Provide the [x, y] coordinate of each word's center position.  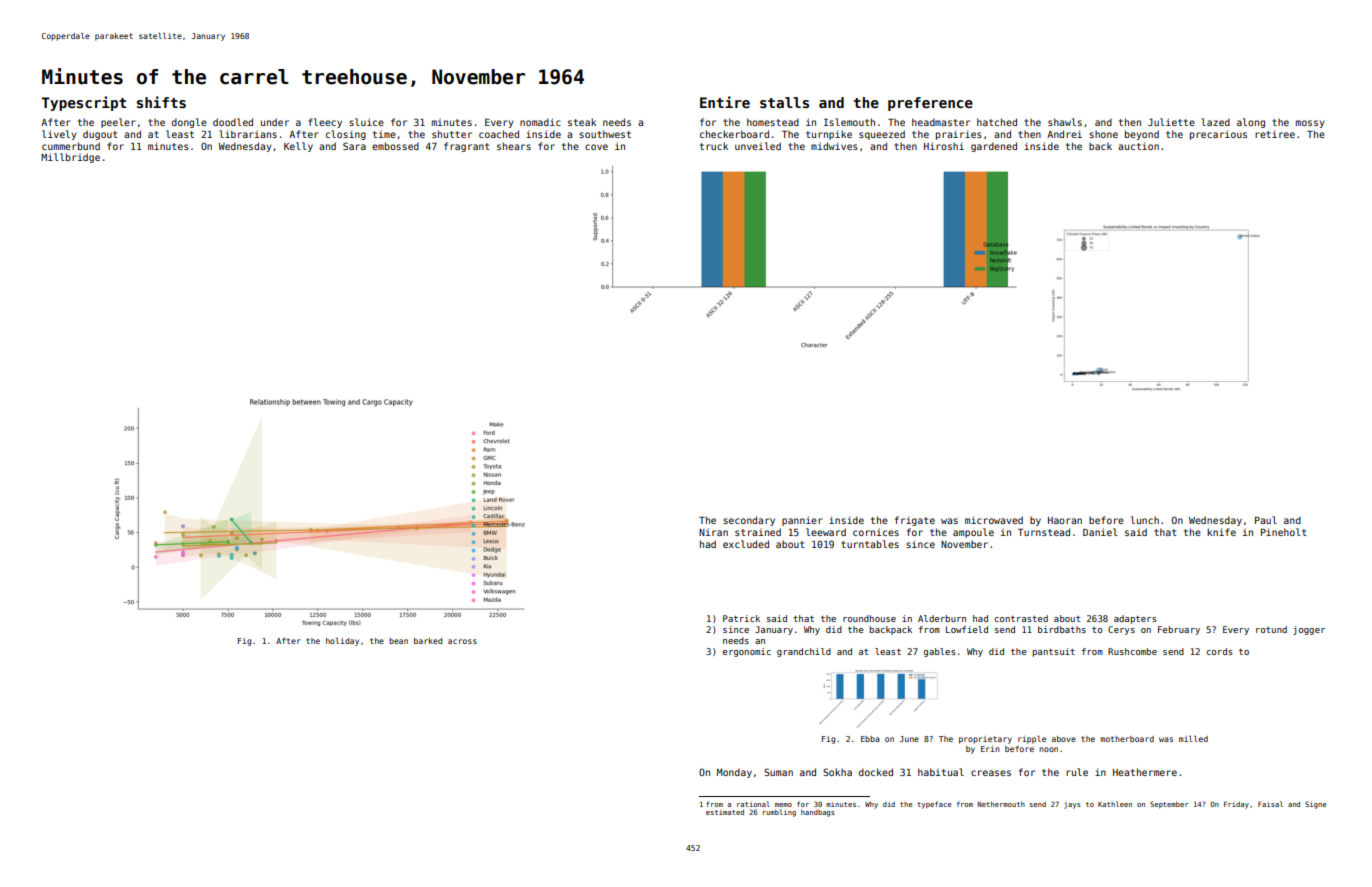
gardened [994, 147]
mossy [1310, 124]
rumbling [779, 813]
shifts [161, 102]
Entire [725, 102]
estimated [725, 812]
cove [596, 147]
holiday [342, 642]
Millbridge [70, 158]
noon [1048, 749]
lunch [1145, 520]
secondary [749, 521]
